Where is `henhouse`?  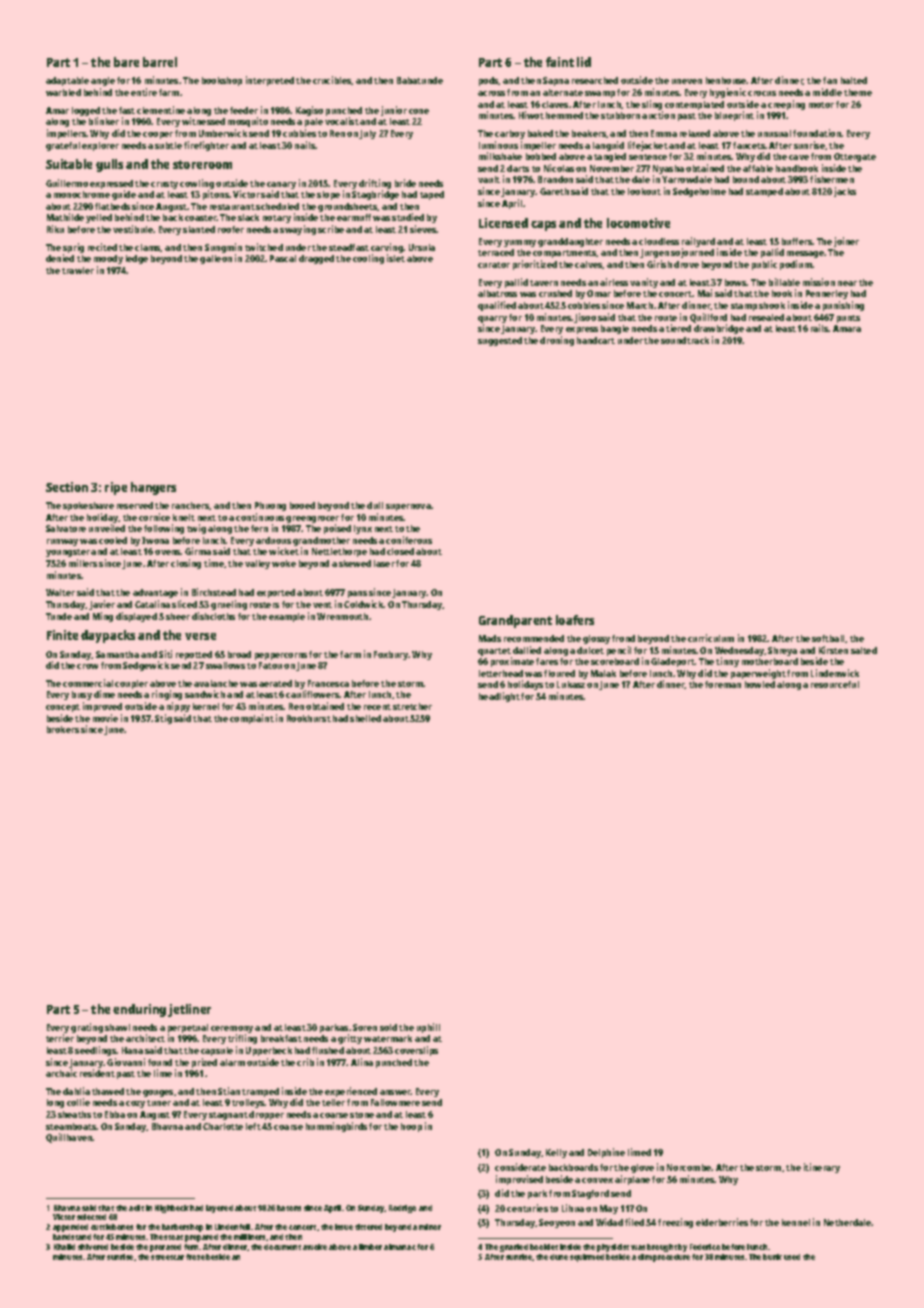
henhouse is located at coordinates (726, 80).
